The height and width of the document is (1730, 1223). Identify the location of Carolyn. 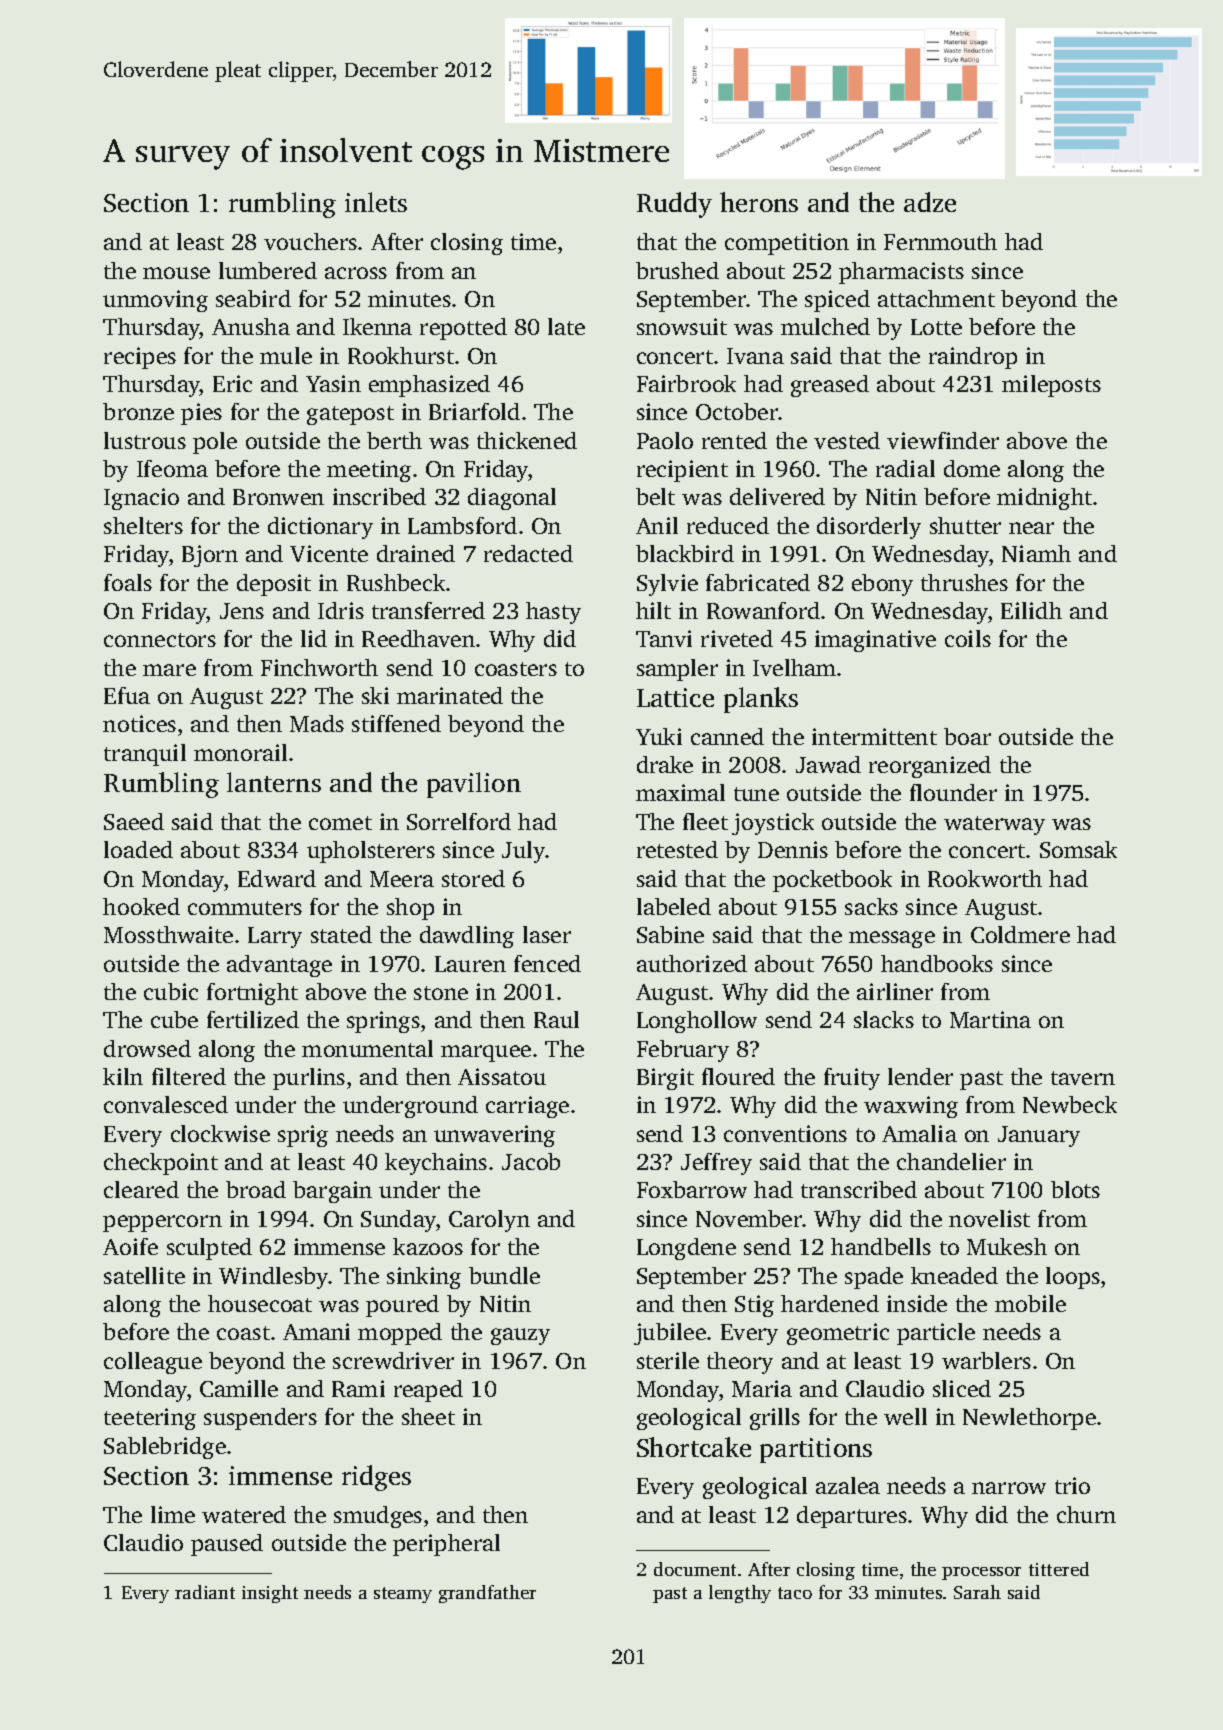
(489, 1221).
